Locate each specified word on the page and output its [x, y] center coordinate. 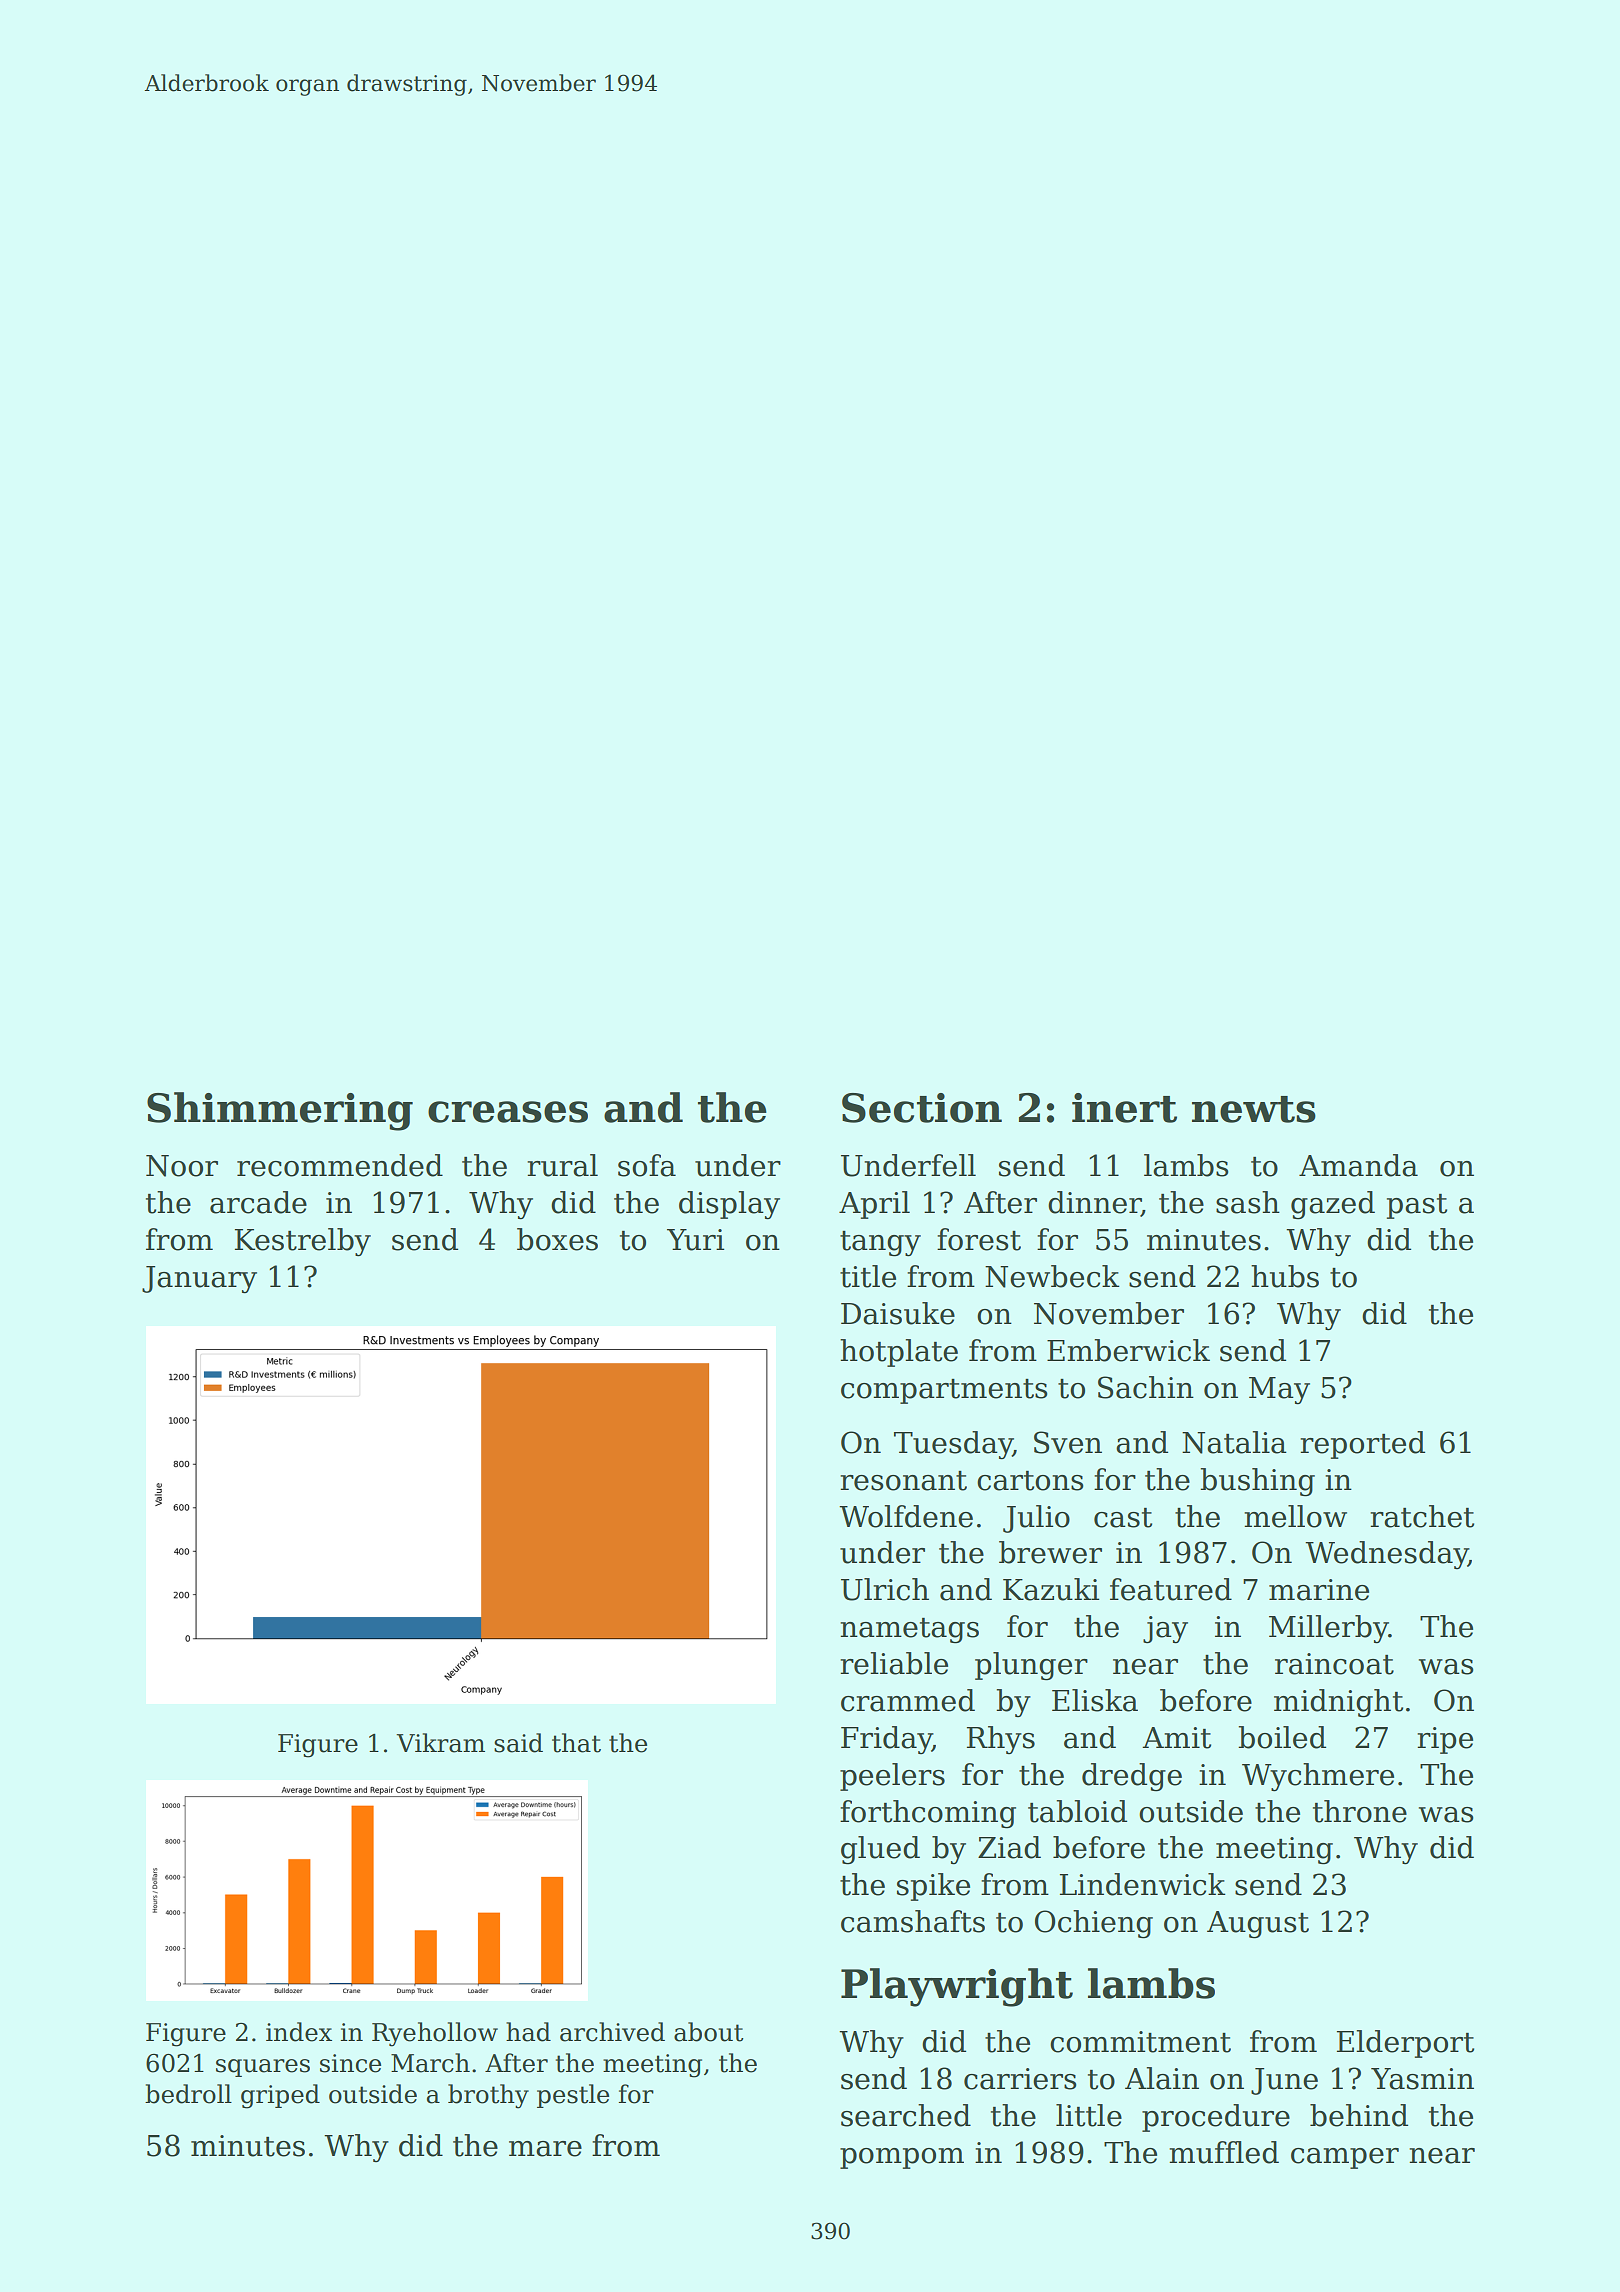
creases [508, 1112]
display [729, 1205]
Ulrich [885, 1589]
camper [1345, 2158]
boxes [557, 1239]
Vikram [440, 1743]
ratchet [1422, 1516]
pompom [902, 2158]
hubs [1285, 1276]
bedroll [188, 2094]
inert [1124, 1108]
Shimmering [280, 1111]
